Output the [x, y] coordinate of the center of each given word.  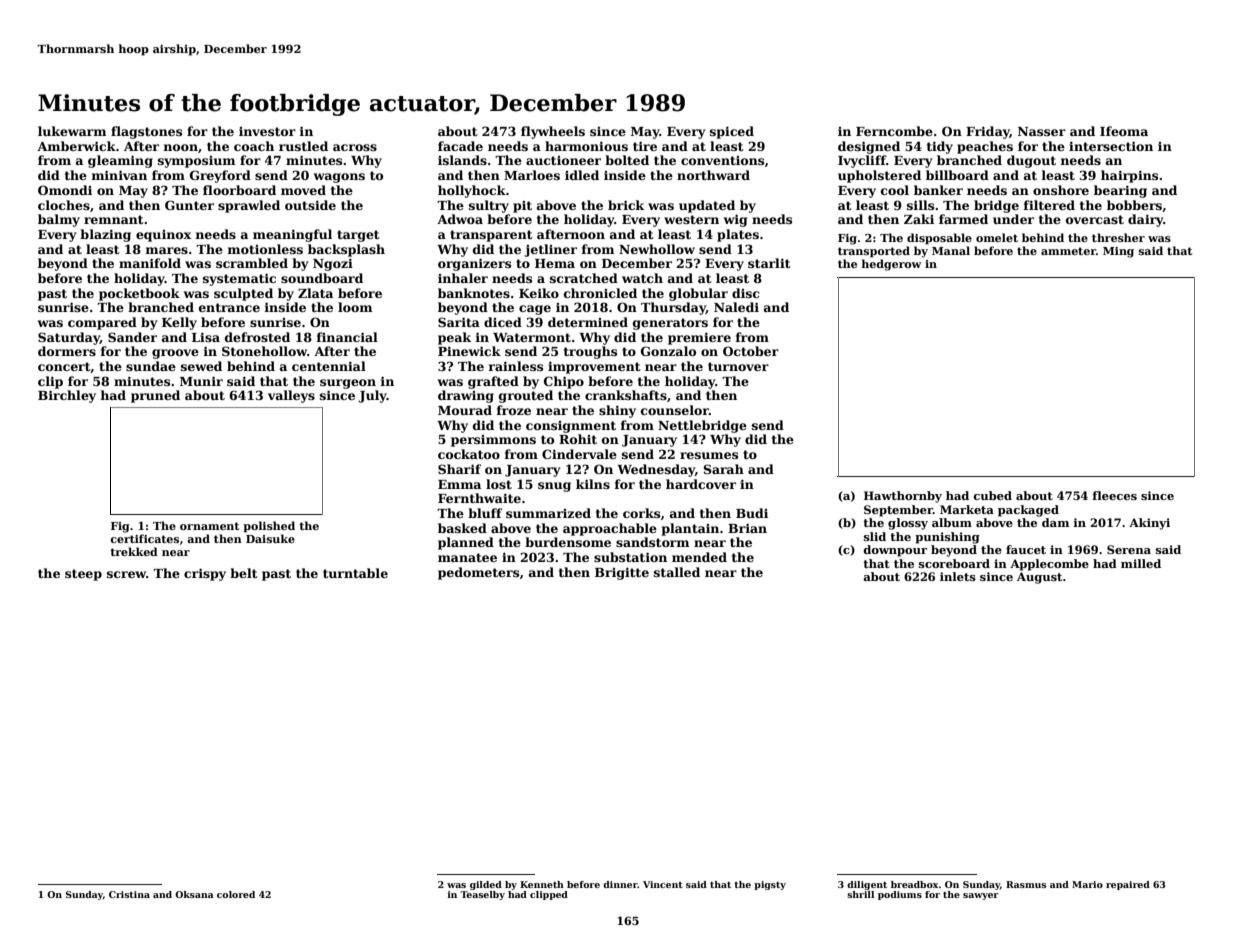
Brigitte [622, 573]
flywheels [553, 132]
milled [1141, 563]
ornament [209, 526]
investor [267, 131]
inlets [958, 576]
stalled [677, 572]
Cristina [129, 894]
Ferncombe [894, 131]
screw [126, 574]
